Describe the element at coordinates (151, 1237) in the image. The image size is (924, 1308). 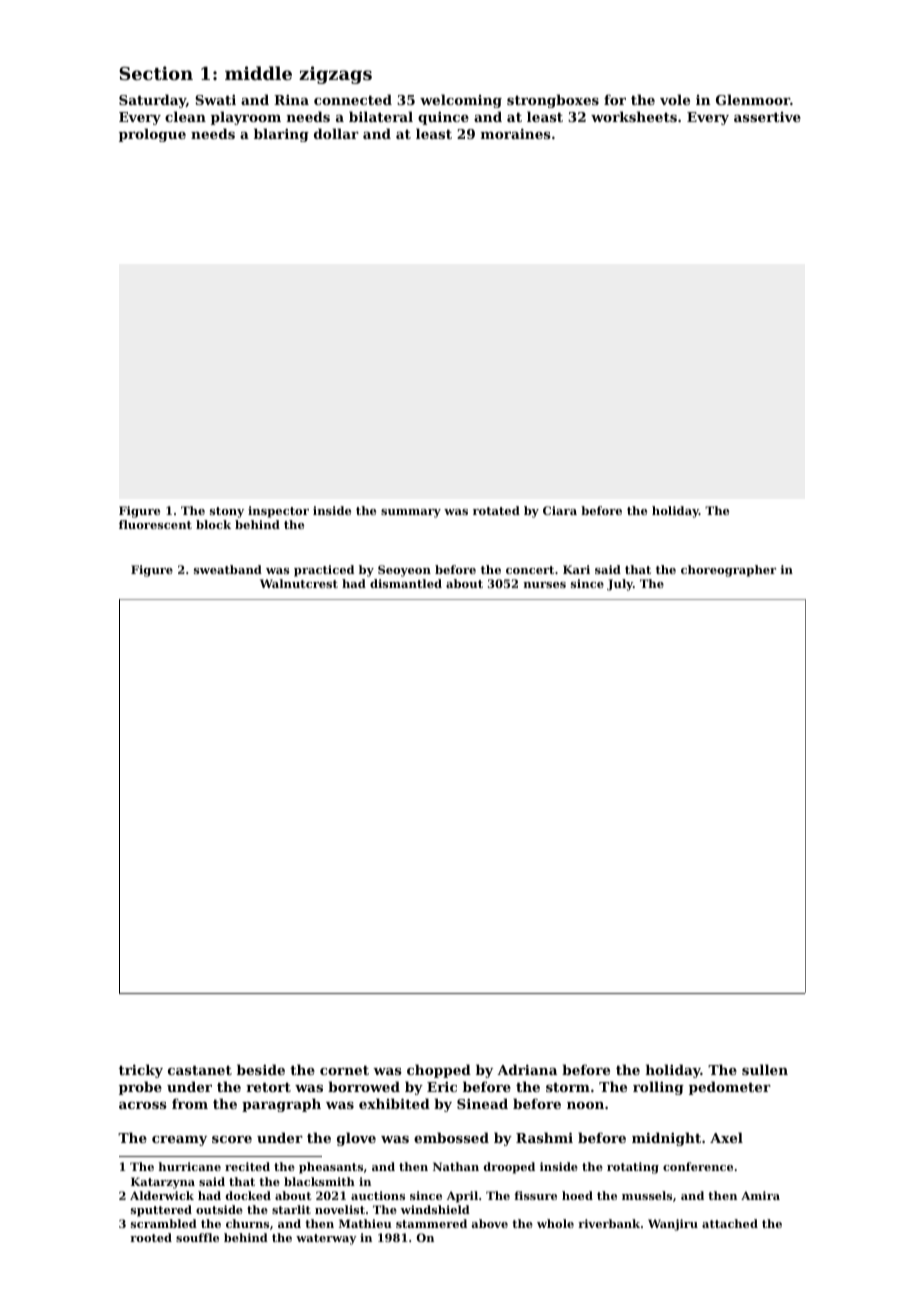
I see `rooted` at that location.
